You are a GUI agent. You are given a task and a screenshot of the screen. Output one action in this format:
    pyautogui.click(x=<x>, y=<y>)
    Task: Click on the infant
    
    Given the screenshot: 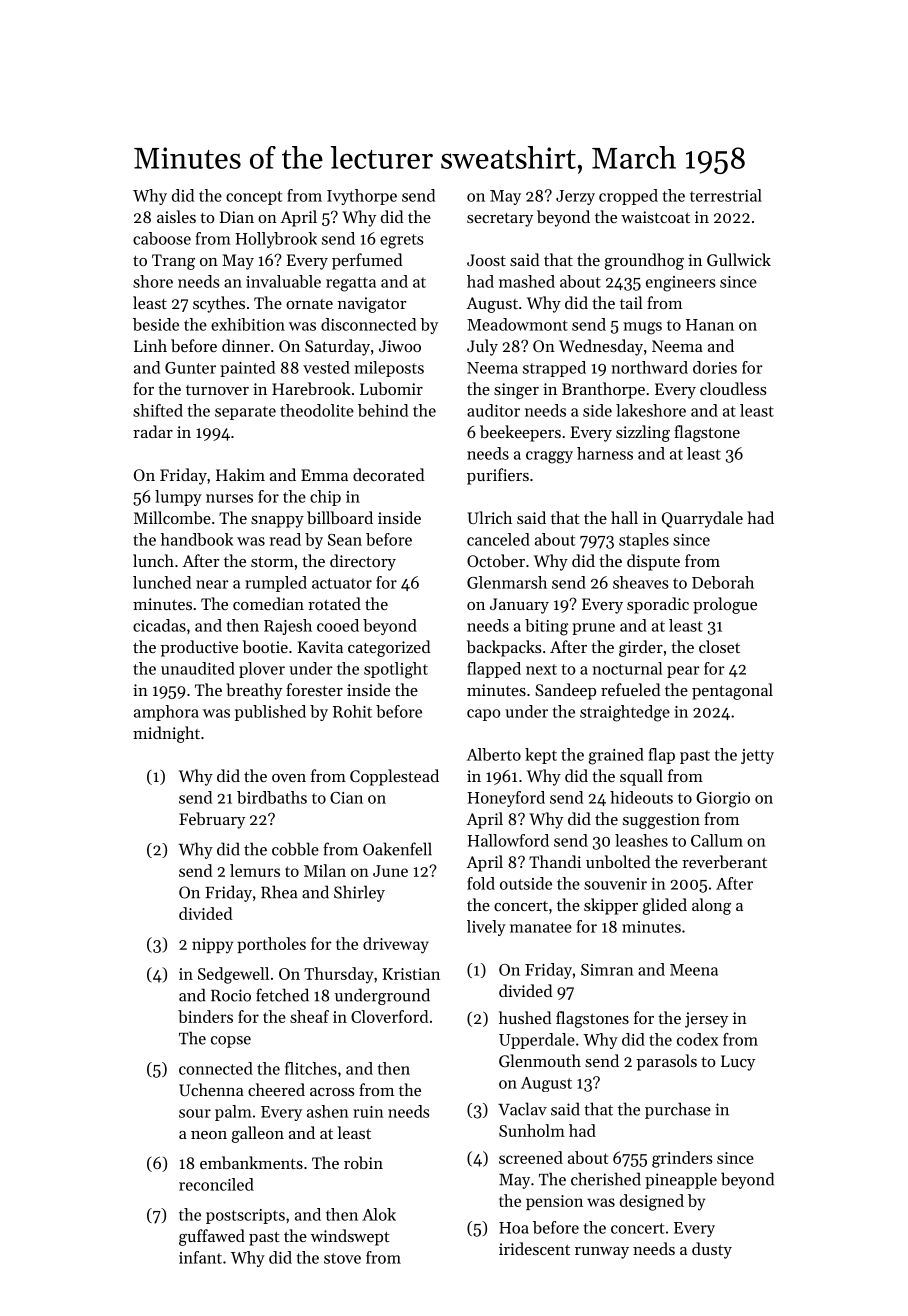 What is the action you would take?
    pyautogui.click(x=200, y=1257)
